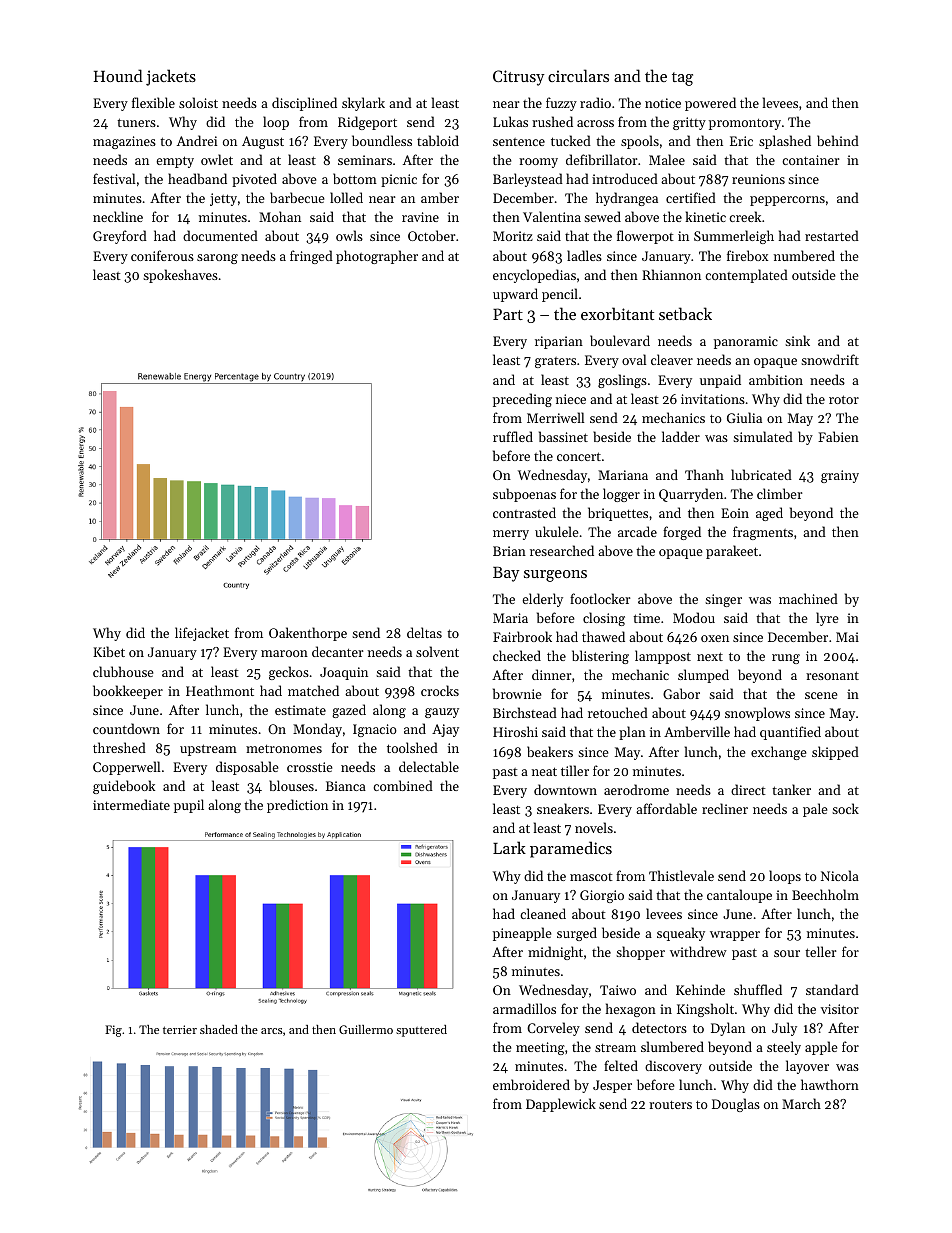  I want to click on sputtered, so click(421, 1031).
